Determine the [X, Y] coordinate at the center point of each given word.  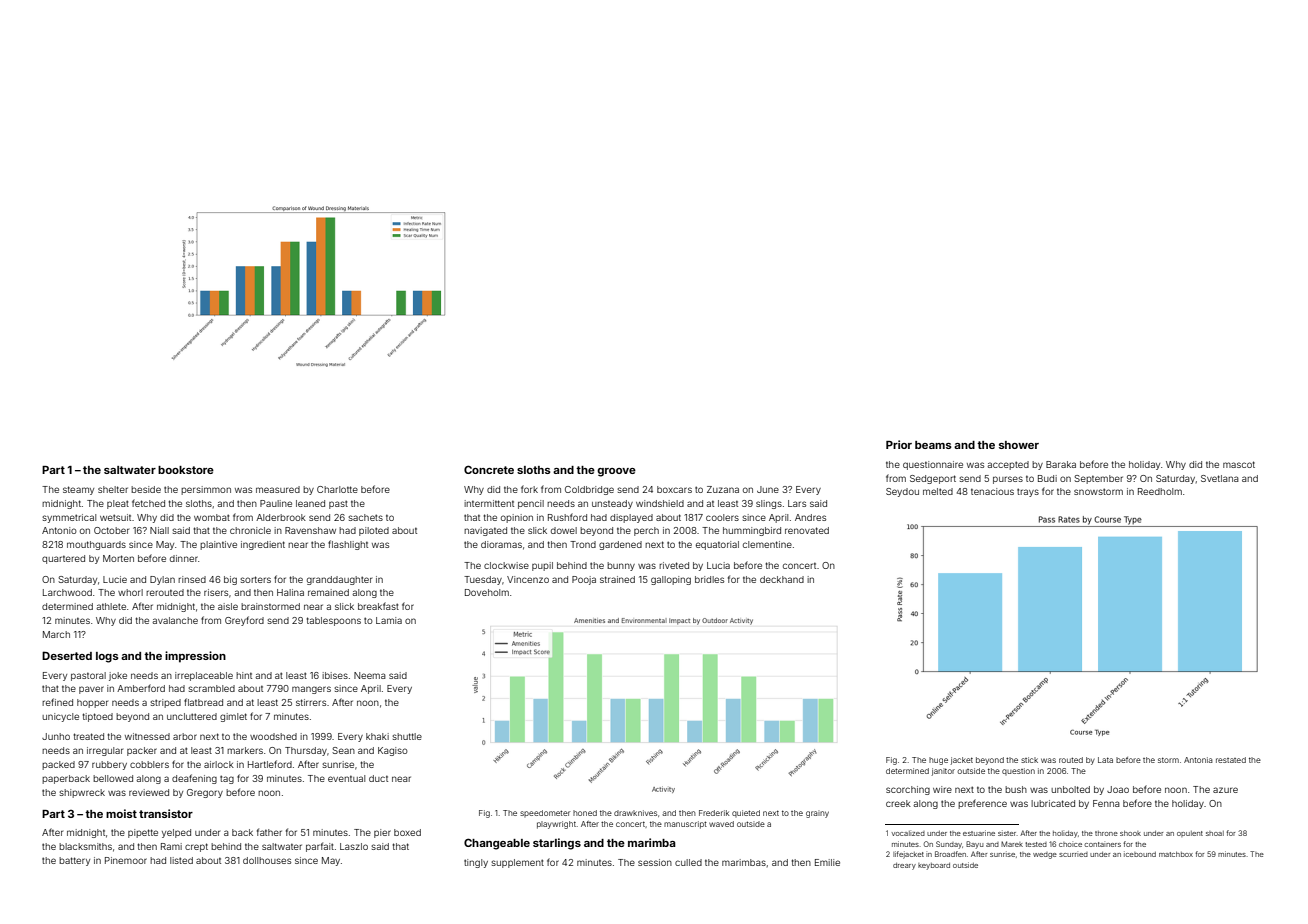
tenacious [992, 491]
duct [378, 778]
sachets [365, 517]
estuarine [979, 833]
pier [382, 833]
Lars [797, 503]
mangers [311, 690]
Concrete [489, 469]
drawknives [635, 813]
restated [1231, 760]
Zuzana [723, 489]
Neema [370, 675]
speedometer [545, 813]
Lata [1105, 760]
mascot [1239, 464]
